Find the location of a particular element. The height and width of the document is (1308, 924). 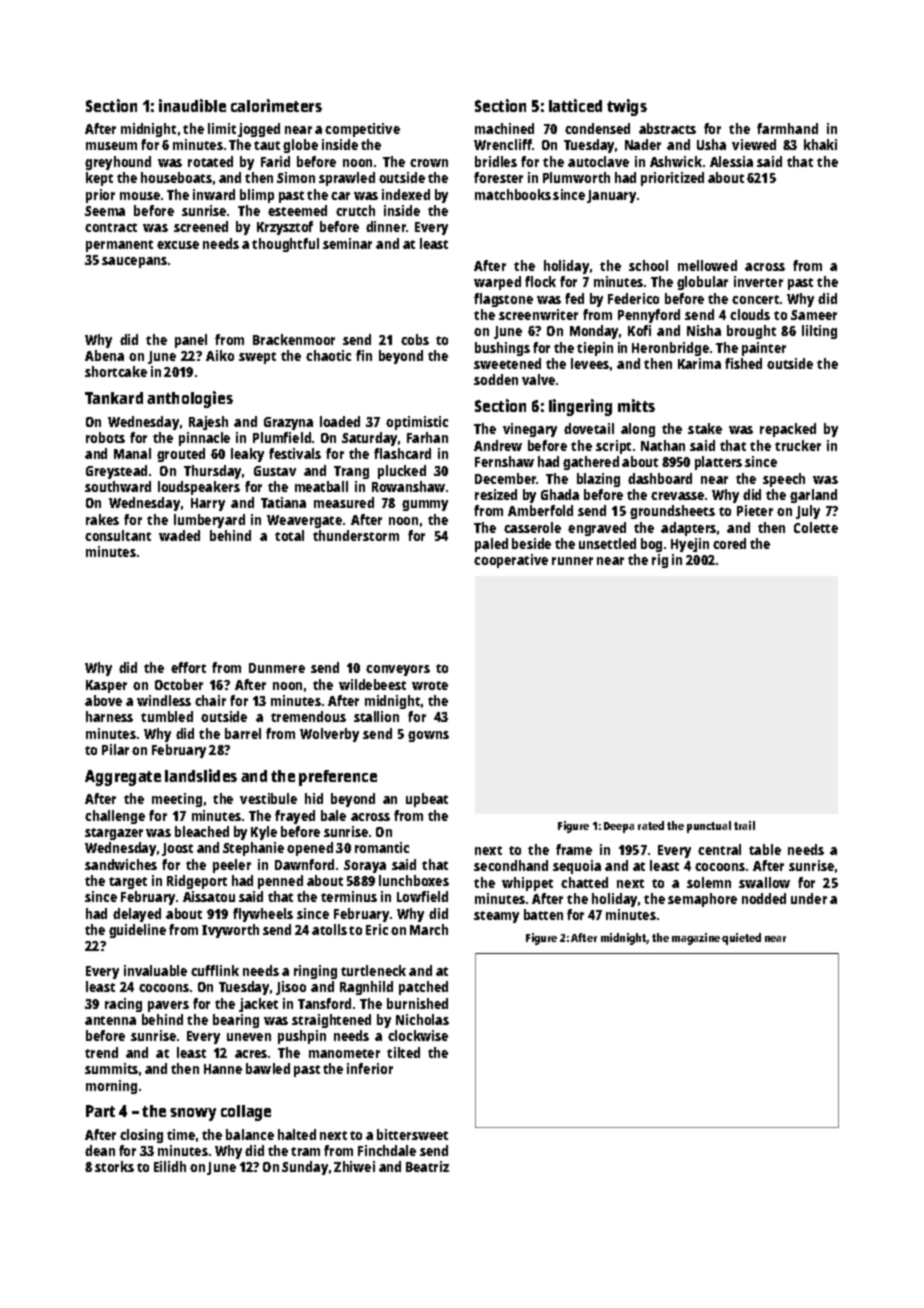

farmhand is located at coordinates (787, 128).
